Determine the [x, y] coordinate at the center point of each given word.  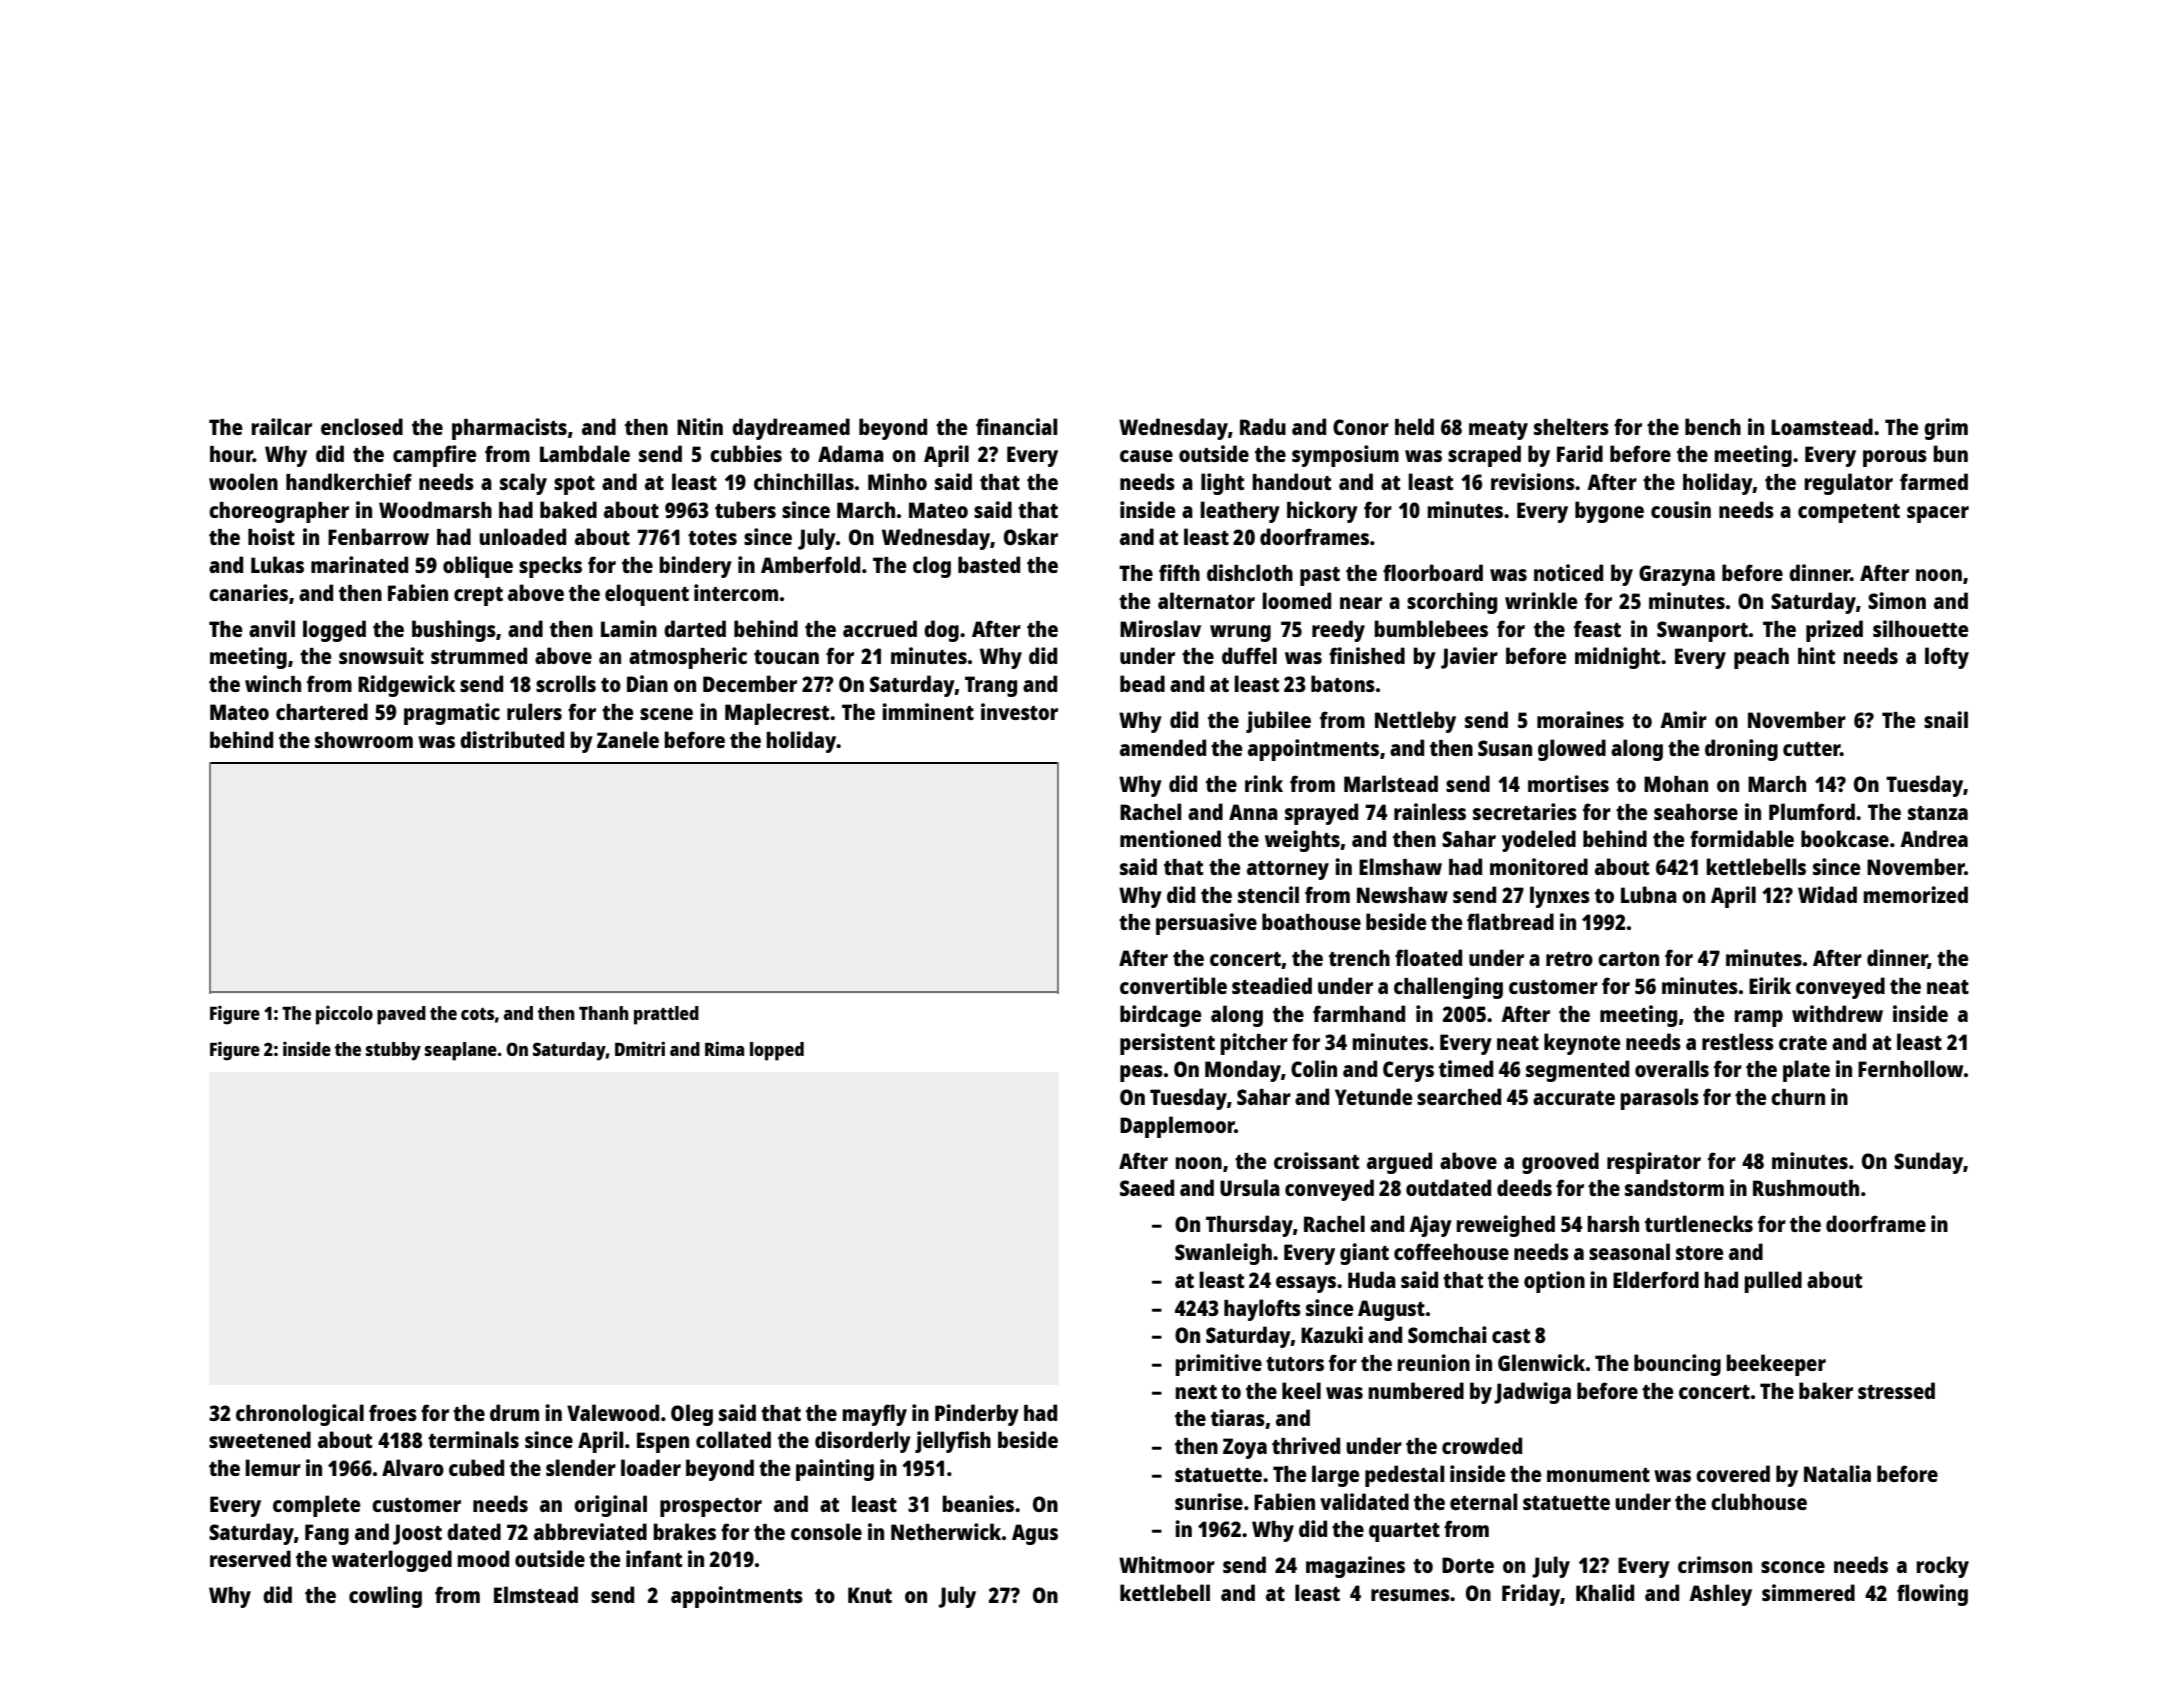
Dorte [1468, 1565]
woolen [243, 481]
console [826, 1531]
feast [1597, 628]
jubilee [1278, 722]
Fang [327, 1534]
